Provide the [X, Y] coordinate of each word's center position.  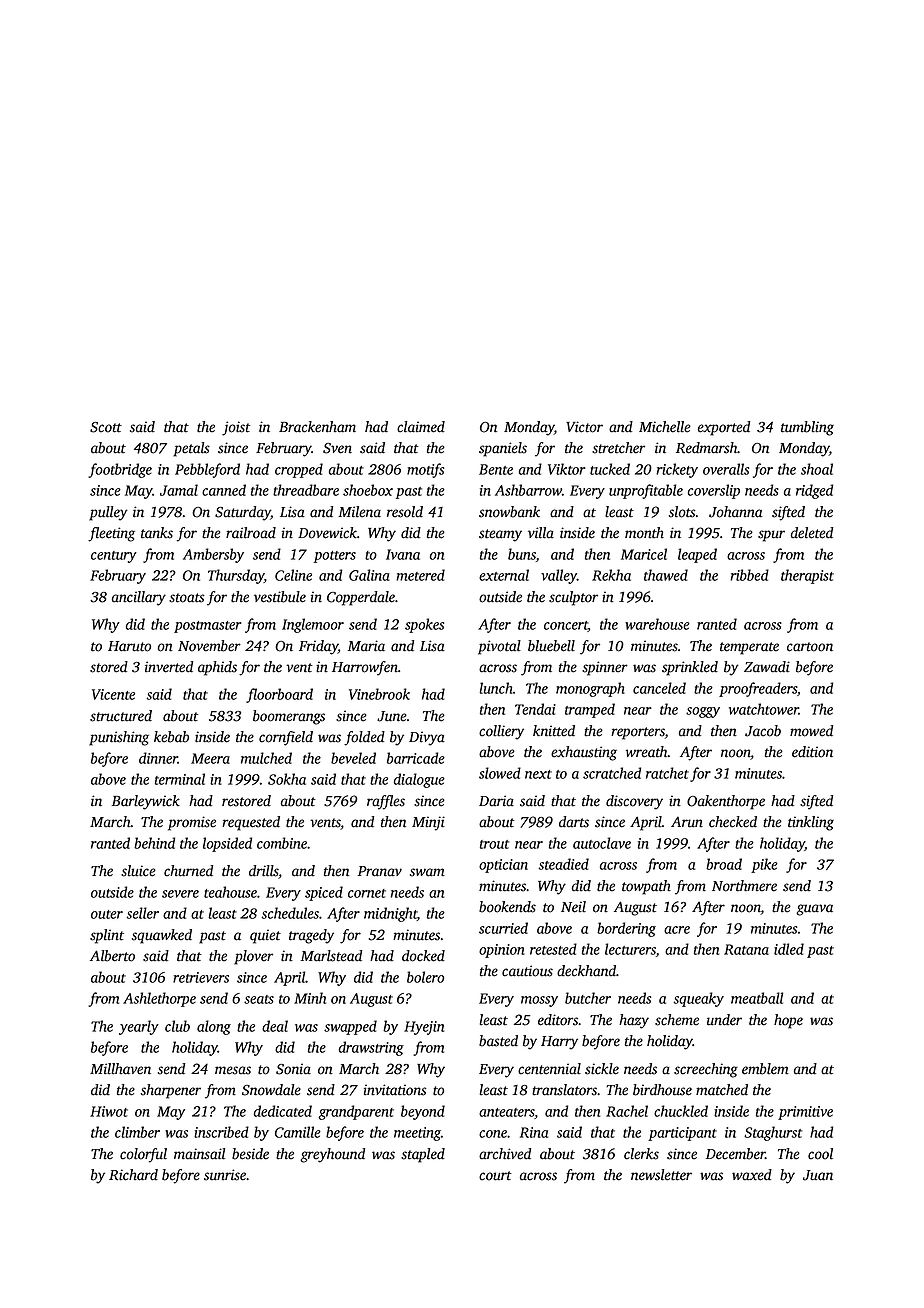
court [495, 1176]
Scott [106, 427]
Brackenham [317, 427]
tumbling [807, 428]
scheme [677, 1020]
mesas [233, 1070]
